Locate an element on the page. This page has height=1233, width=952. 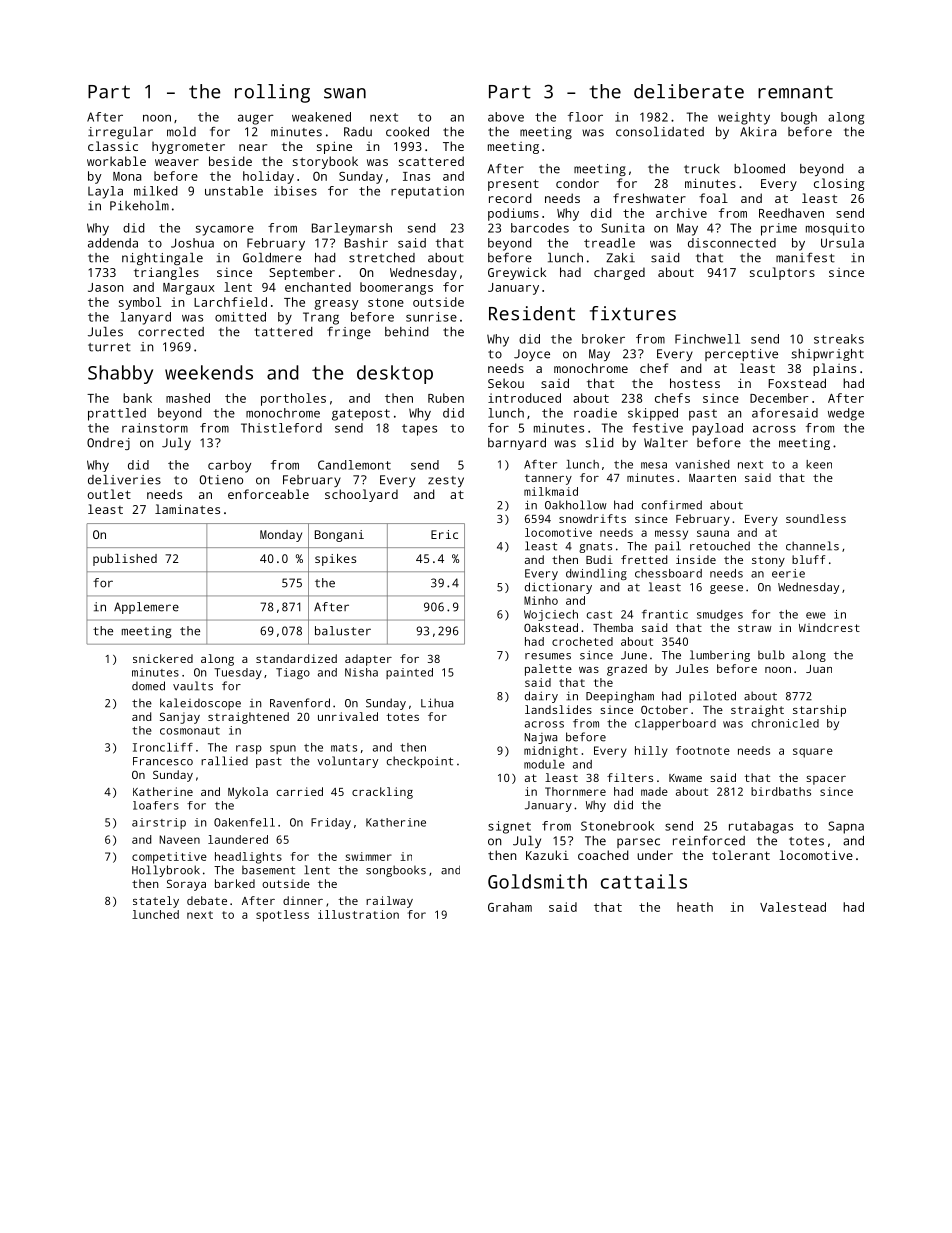
sunrise is located at coordinates (431, 317).
